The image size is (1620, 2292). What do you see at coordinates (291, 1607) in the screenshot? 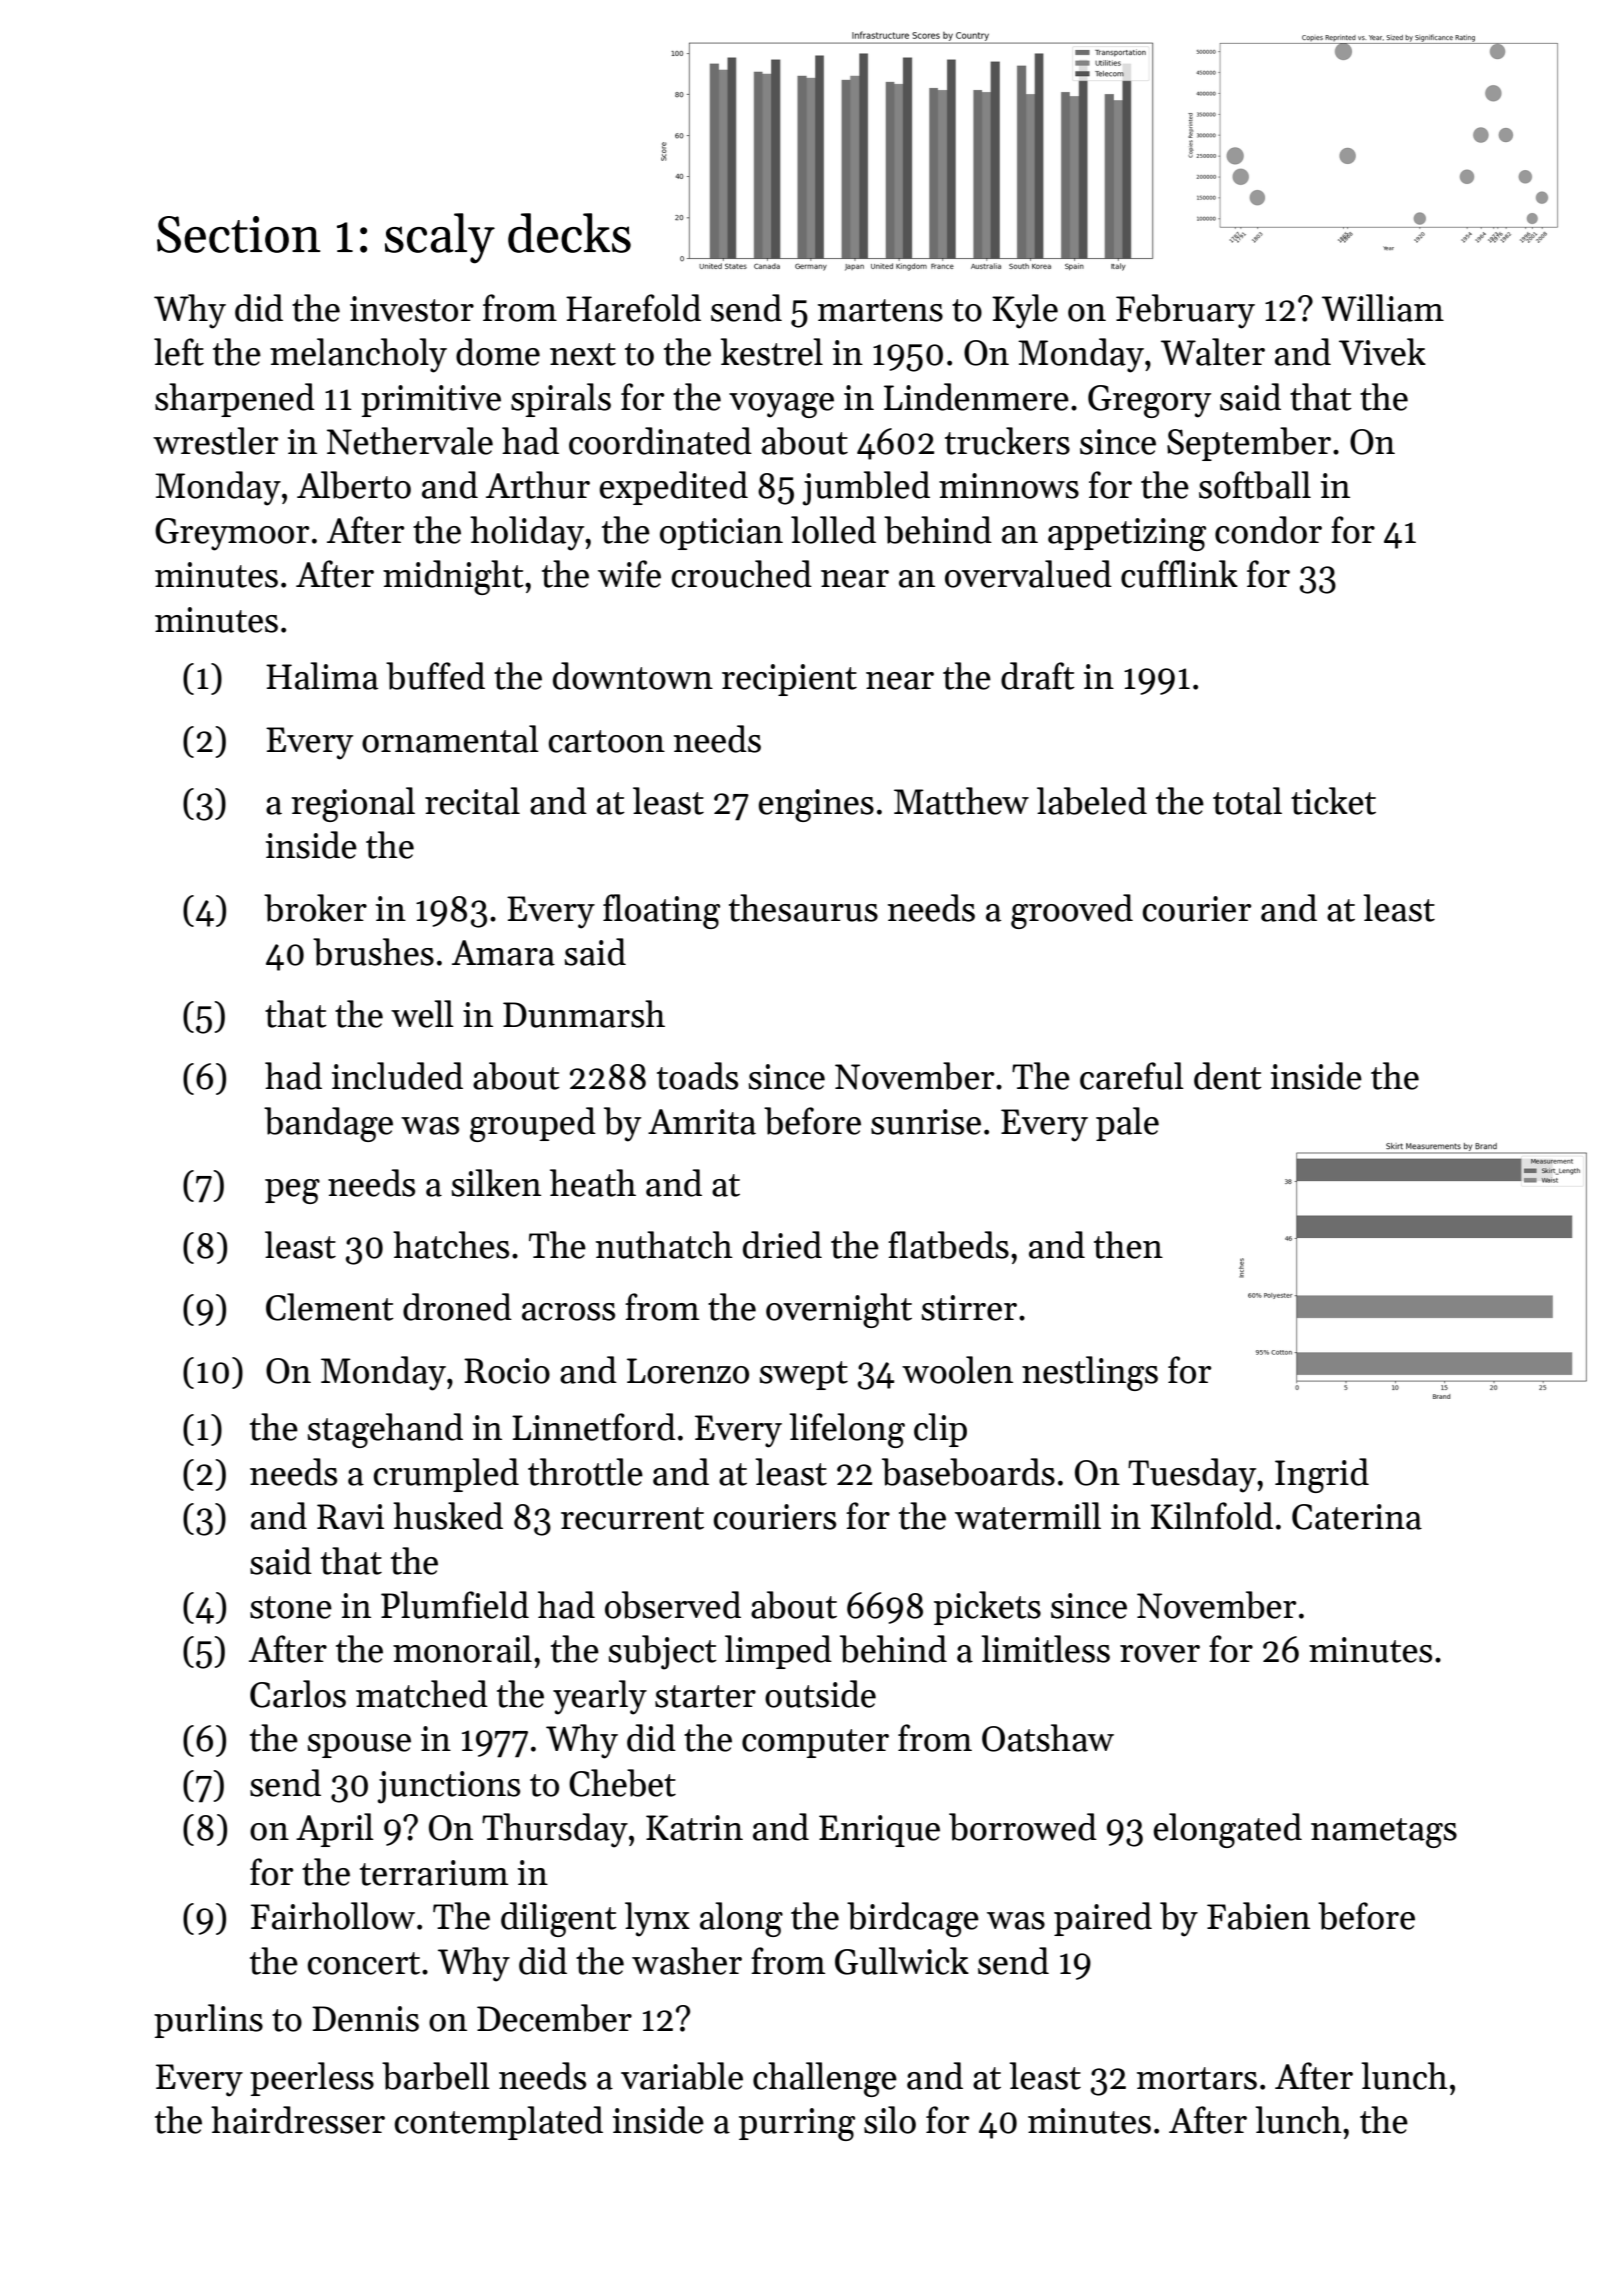
I see `stone` at bounding box center [291, 1607].
